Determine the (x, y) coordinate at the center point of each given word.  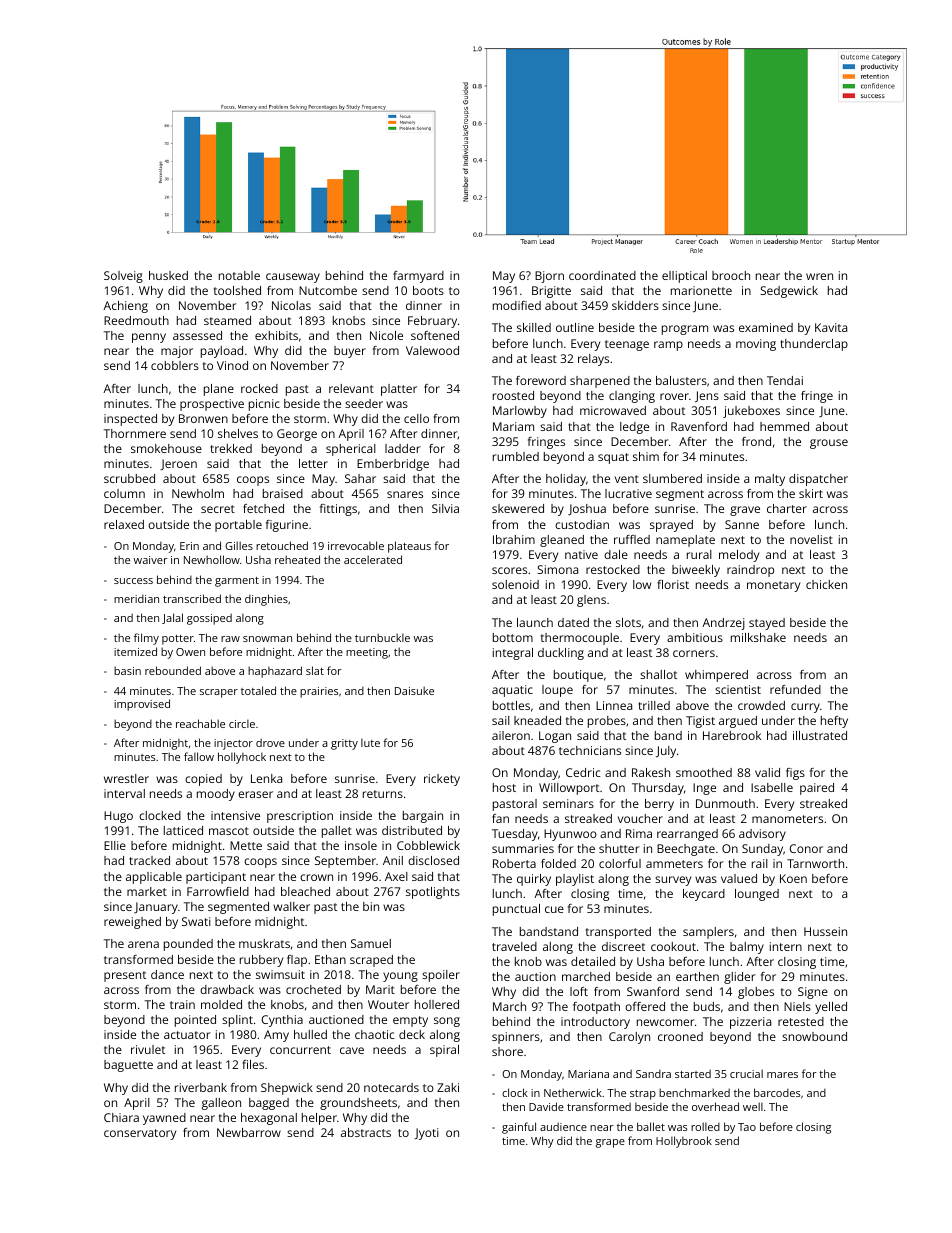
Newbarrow (249, 1132)
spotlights (433, 893)
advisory (762, 835)
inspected (130, 420)
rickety (442, 780)
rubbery (261, 961)
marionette (701, 290)
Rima (639, 833)
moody (216, 795)
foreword (541, 380)
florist (673, 584)
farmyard (418, 277)
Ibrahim (514, 539)
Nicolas (291, 305)
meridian (136, 599)
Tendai (785, 380)
